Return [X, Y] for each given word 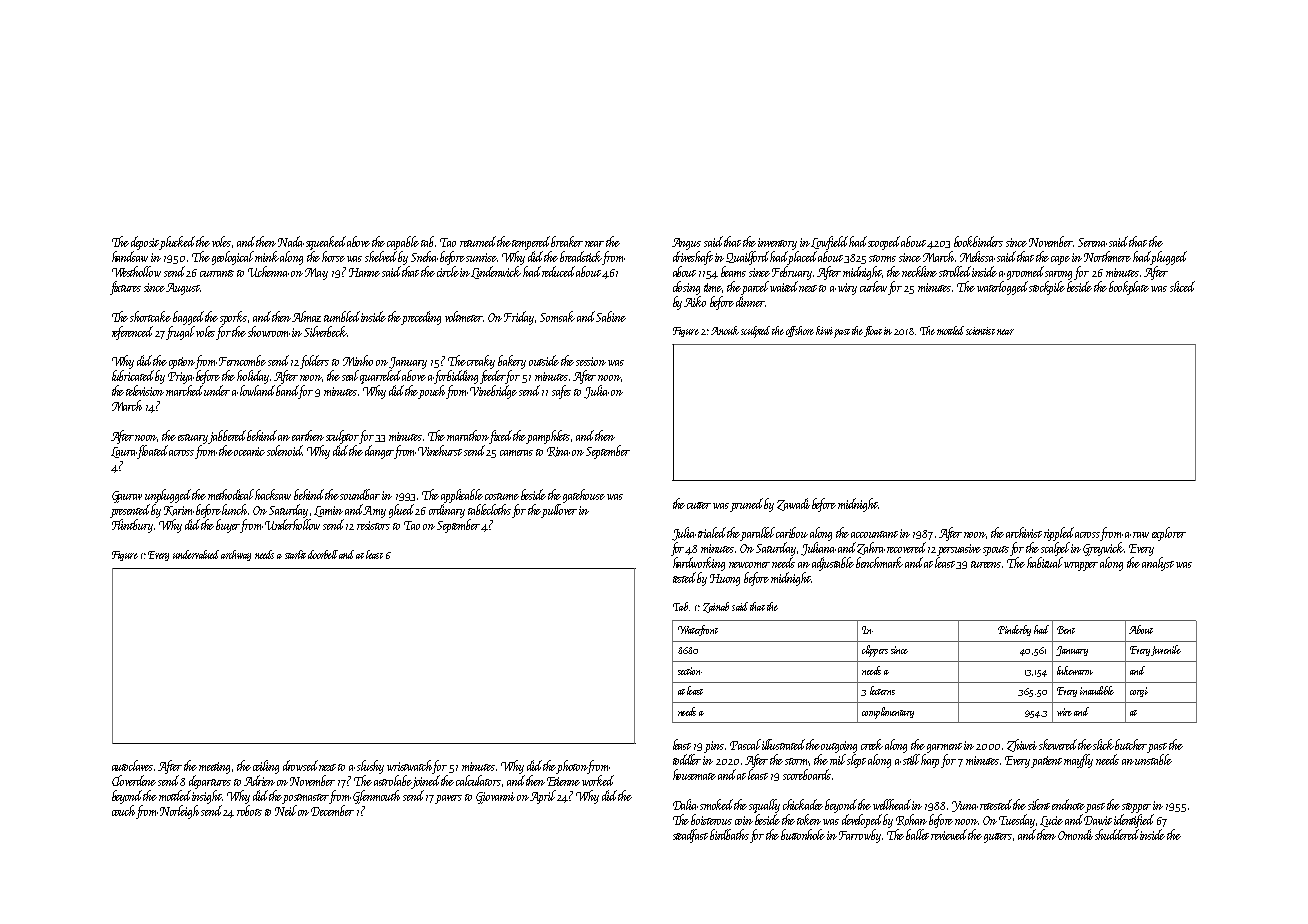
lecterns [882, 690]
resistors [373, 525]
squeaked [326, 243]
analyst [1158, 564]
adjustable [833, 564]
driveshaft [693, 258]
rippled [1059, 534]
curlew [873, 286]
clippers [875, 651]
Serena [1092, 242]
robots [249, 810]
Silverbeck [325, 331]
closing [686, 288]
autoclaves [132, 765]
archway [236, 555]
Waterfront [698, 630]
